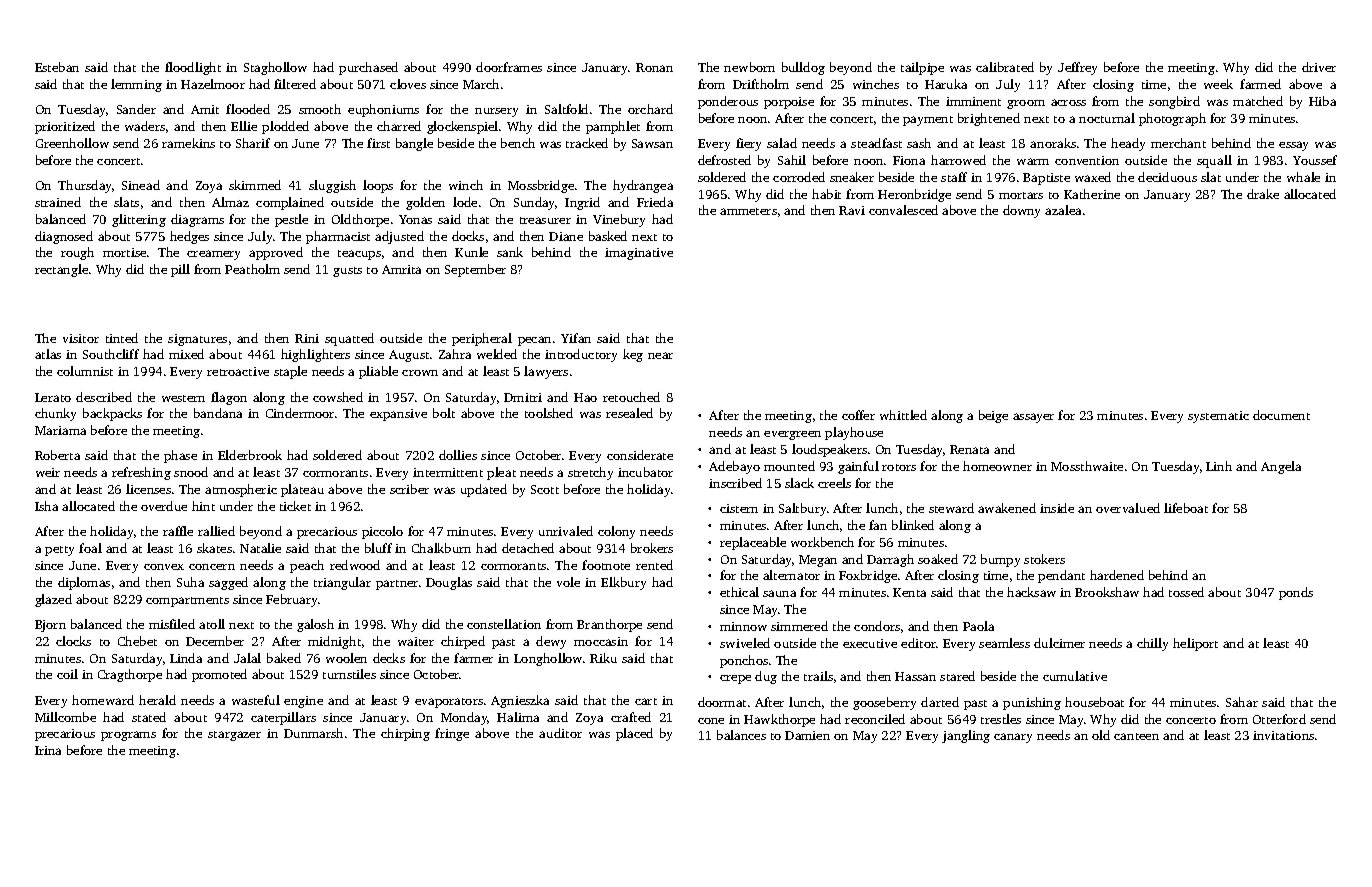 The height and width of the screenshot is (887, 1372). I want to click on dug, so click(766, 677).
